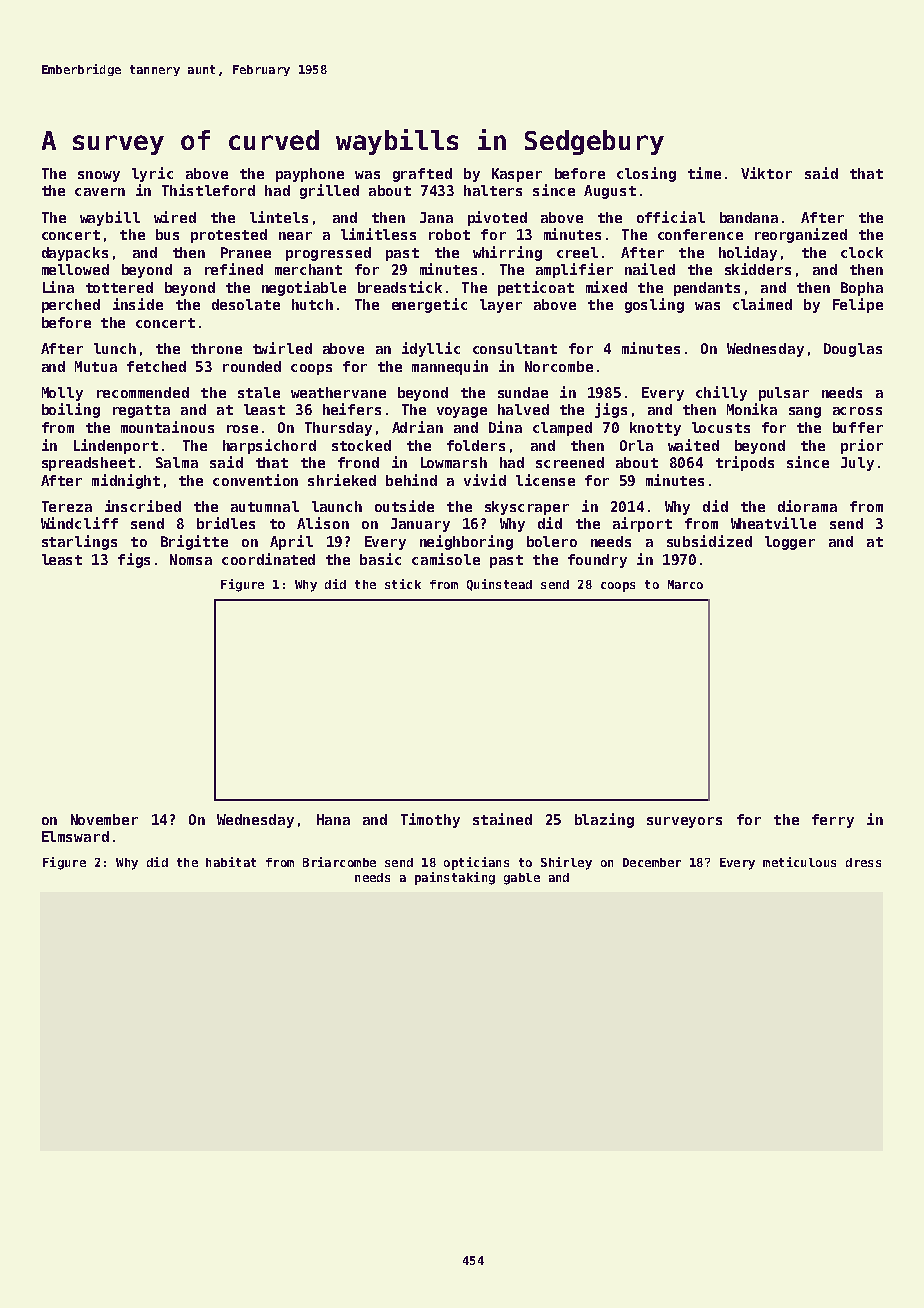 Image resolution: width=924 pixels, height=1308 pixels. I want to click on limitless, so click(378, 234).
